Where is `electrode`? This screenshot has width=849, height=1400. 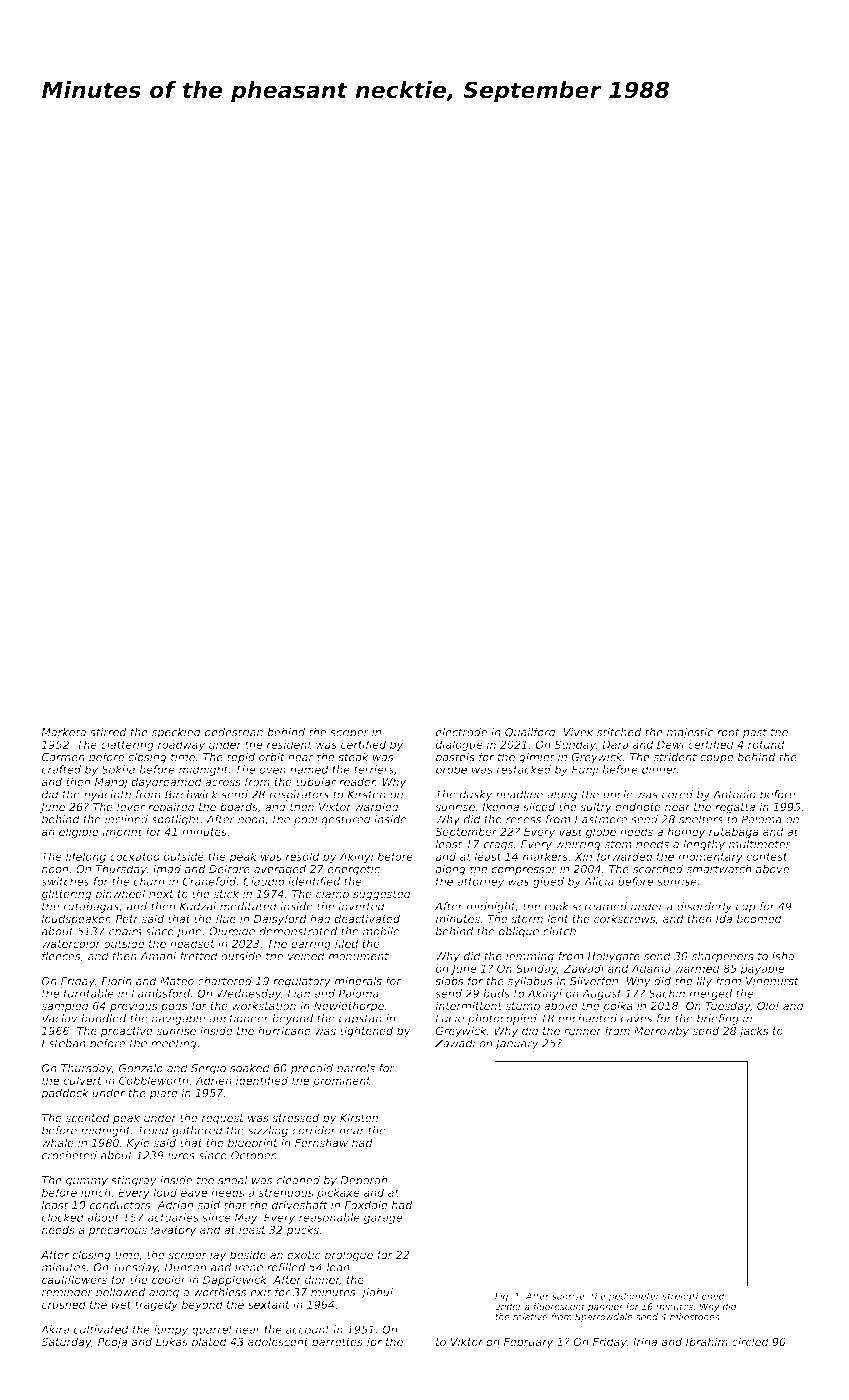
electrode is located at coordinates (461, 732).
